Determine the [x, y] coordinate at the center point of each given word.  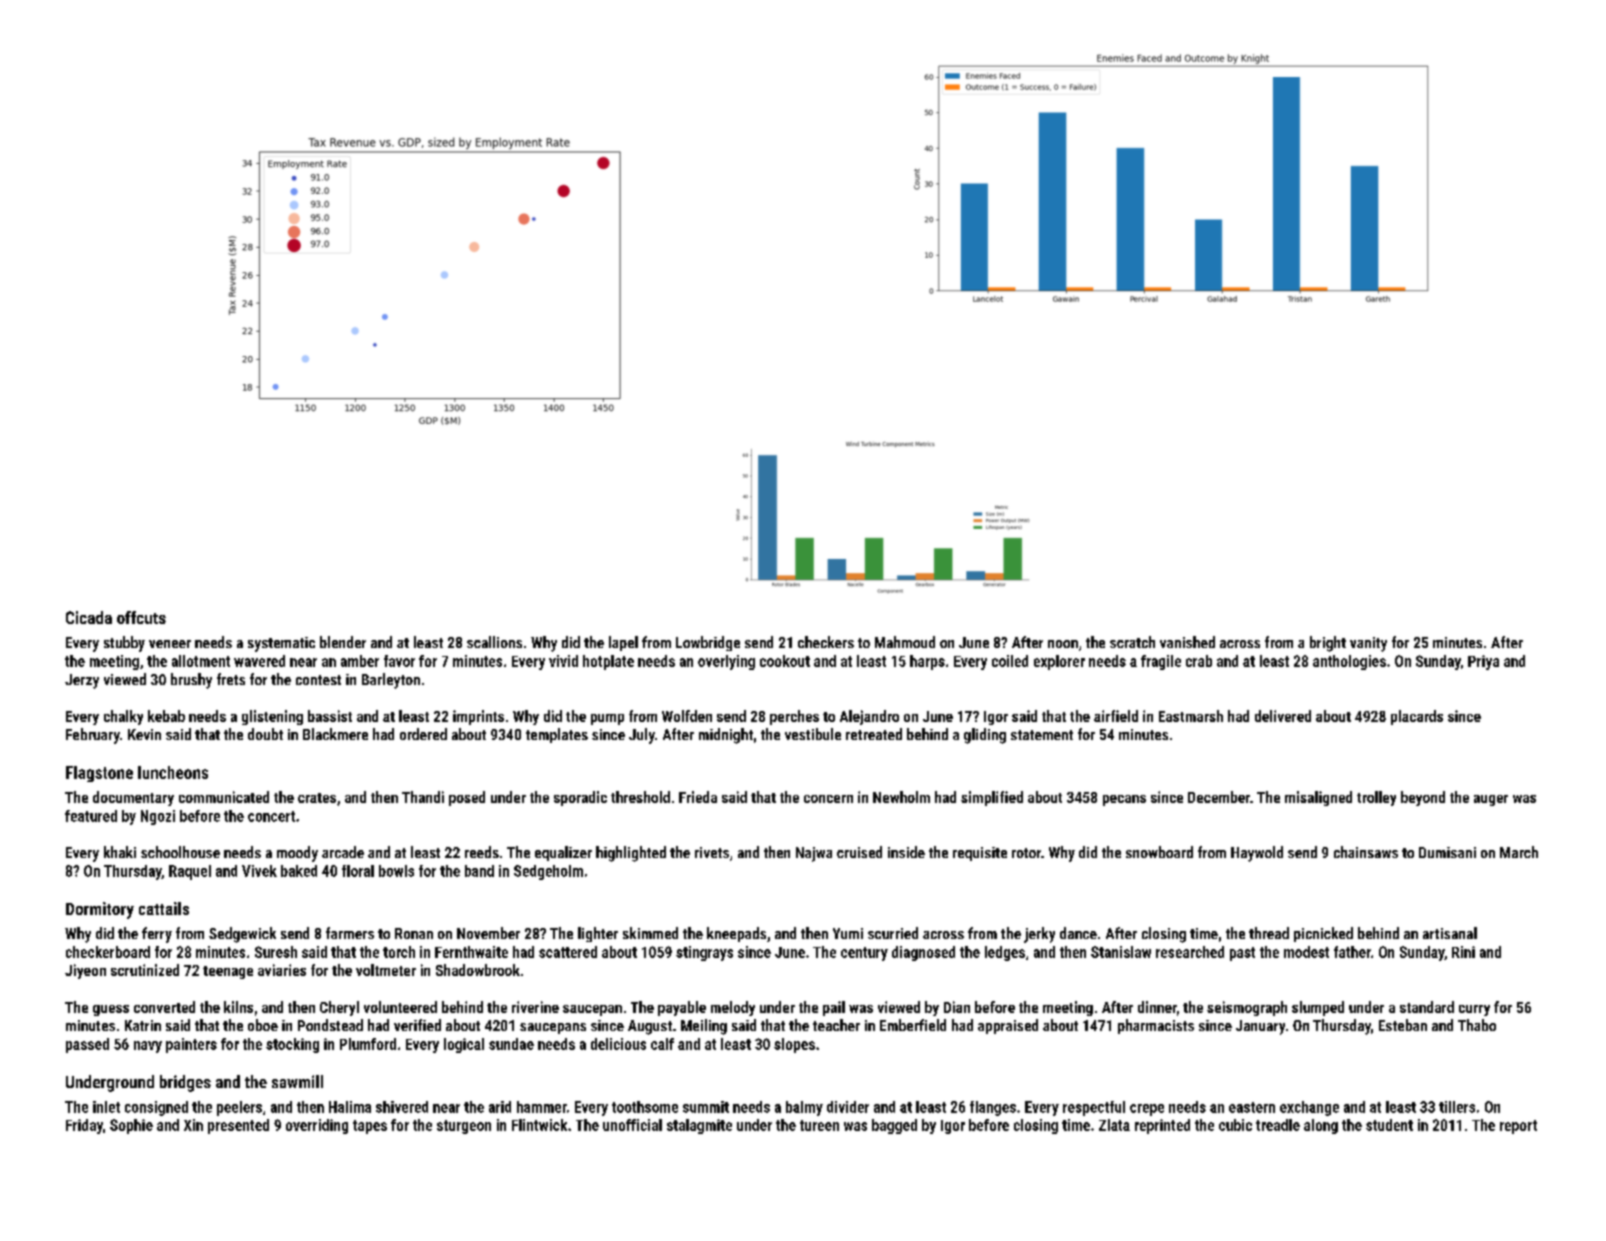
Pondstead [330, 1025]
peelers [239, 1108]
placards [1417, 717]
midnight [726, 736]
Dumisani [1447, 852]
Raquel [190, 872]
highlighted [631, 854]
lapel [623, 643]
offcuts [141, 617]
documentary [133, 798]
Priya [1483, 662]
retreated [874, 734]
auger [1491, 800]
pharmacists [1156, 1026]
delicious [618, 1044]
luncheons [173, 772]
